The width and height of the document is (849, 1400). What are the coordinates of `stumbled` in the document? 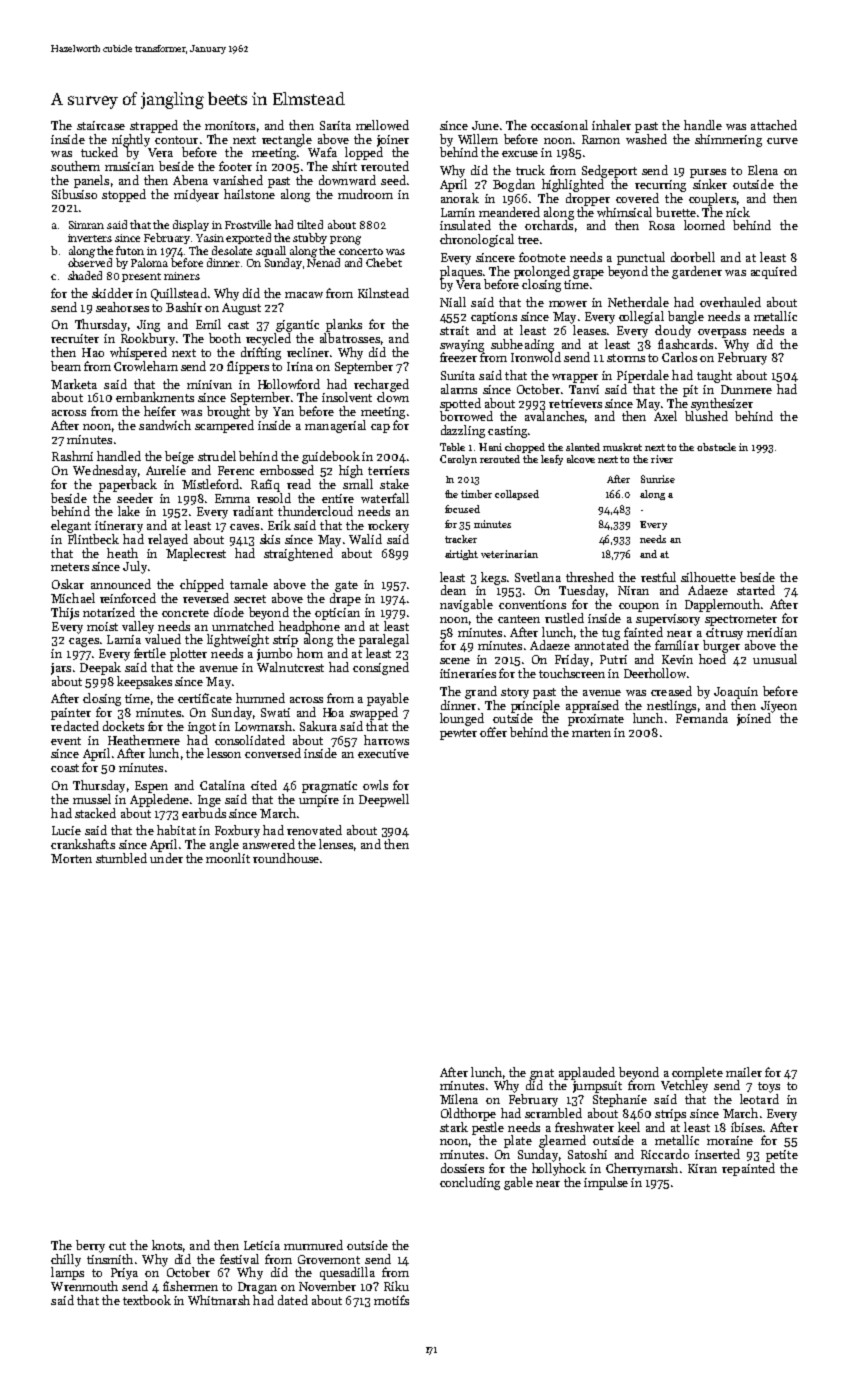 It's located at (121, 858).
